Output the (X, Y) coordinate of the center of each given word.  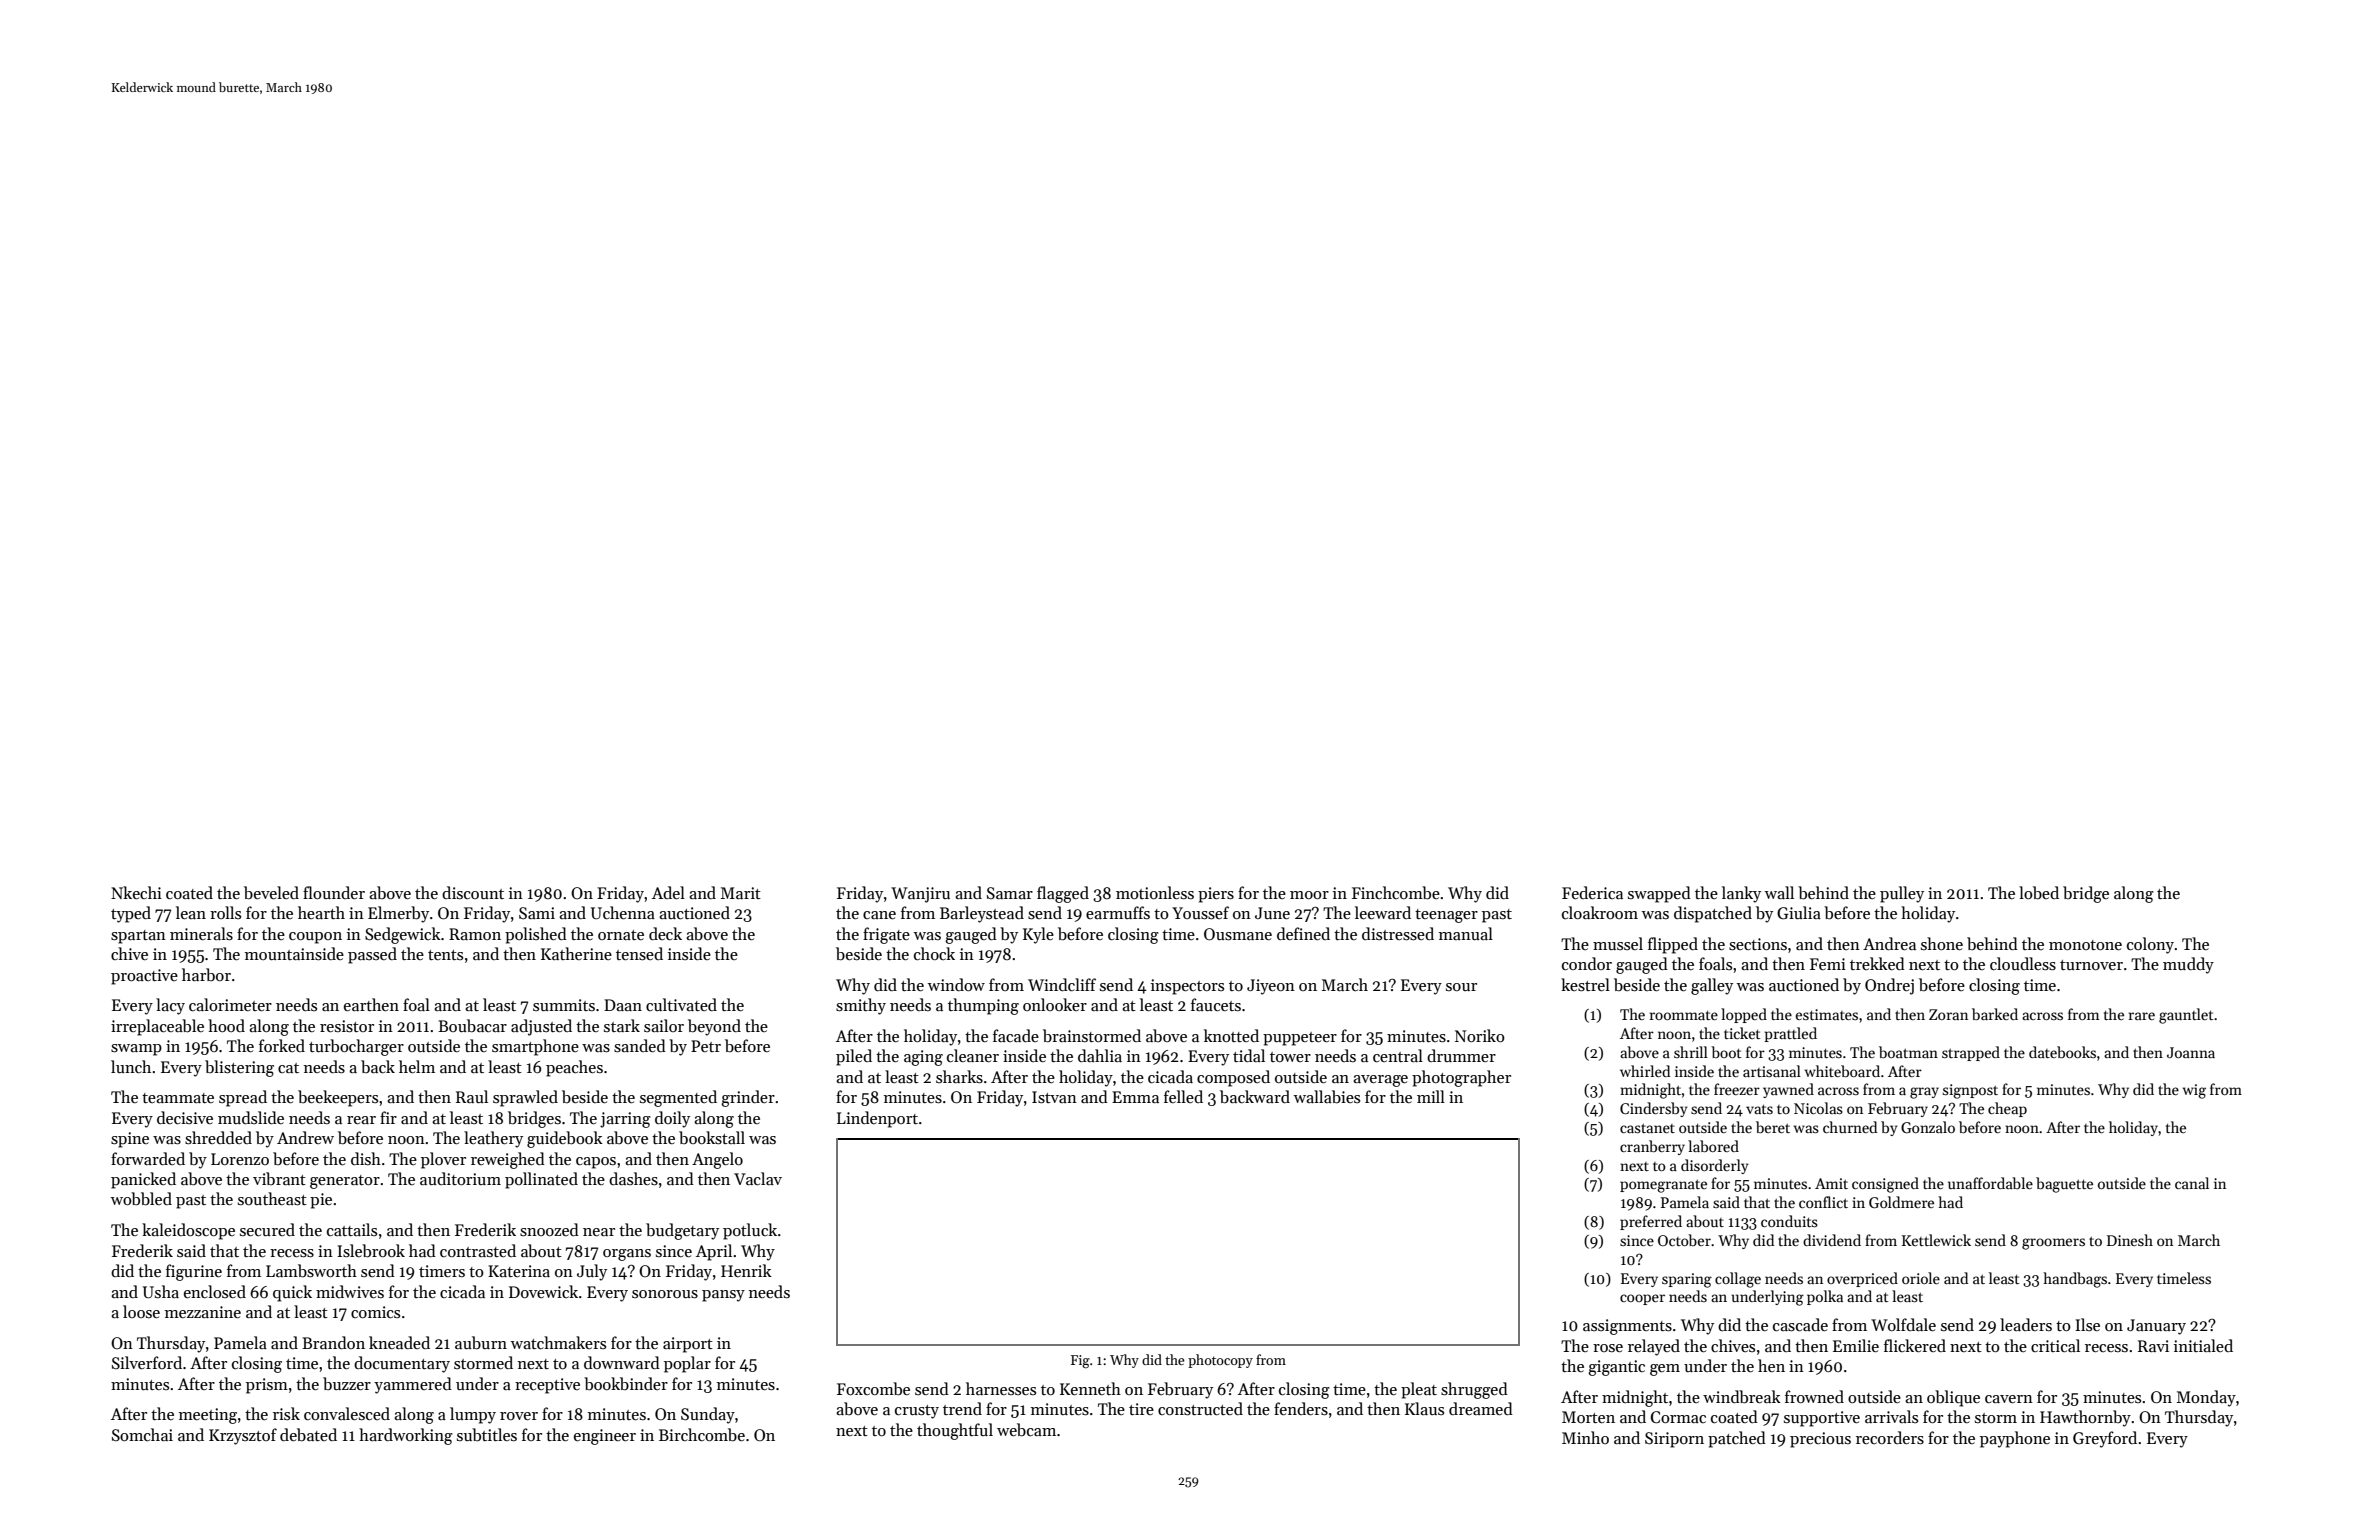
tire (1141, 1409)
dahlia (1100, 1055)
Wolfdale (1903, 1324)
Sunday (708, 1415)
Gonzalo (1928, 1127)
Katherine (576, 953)
